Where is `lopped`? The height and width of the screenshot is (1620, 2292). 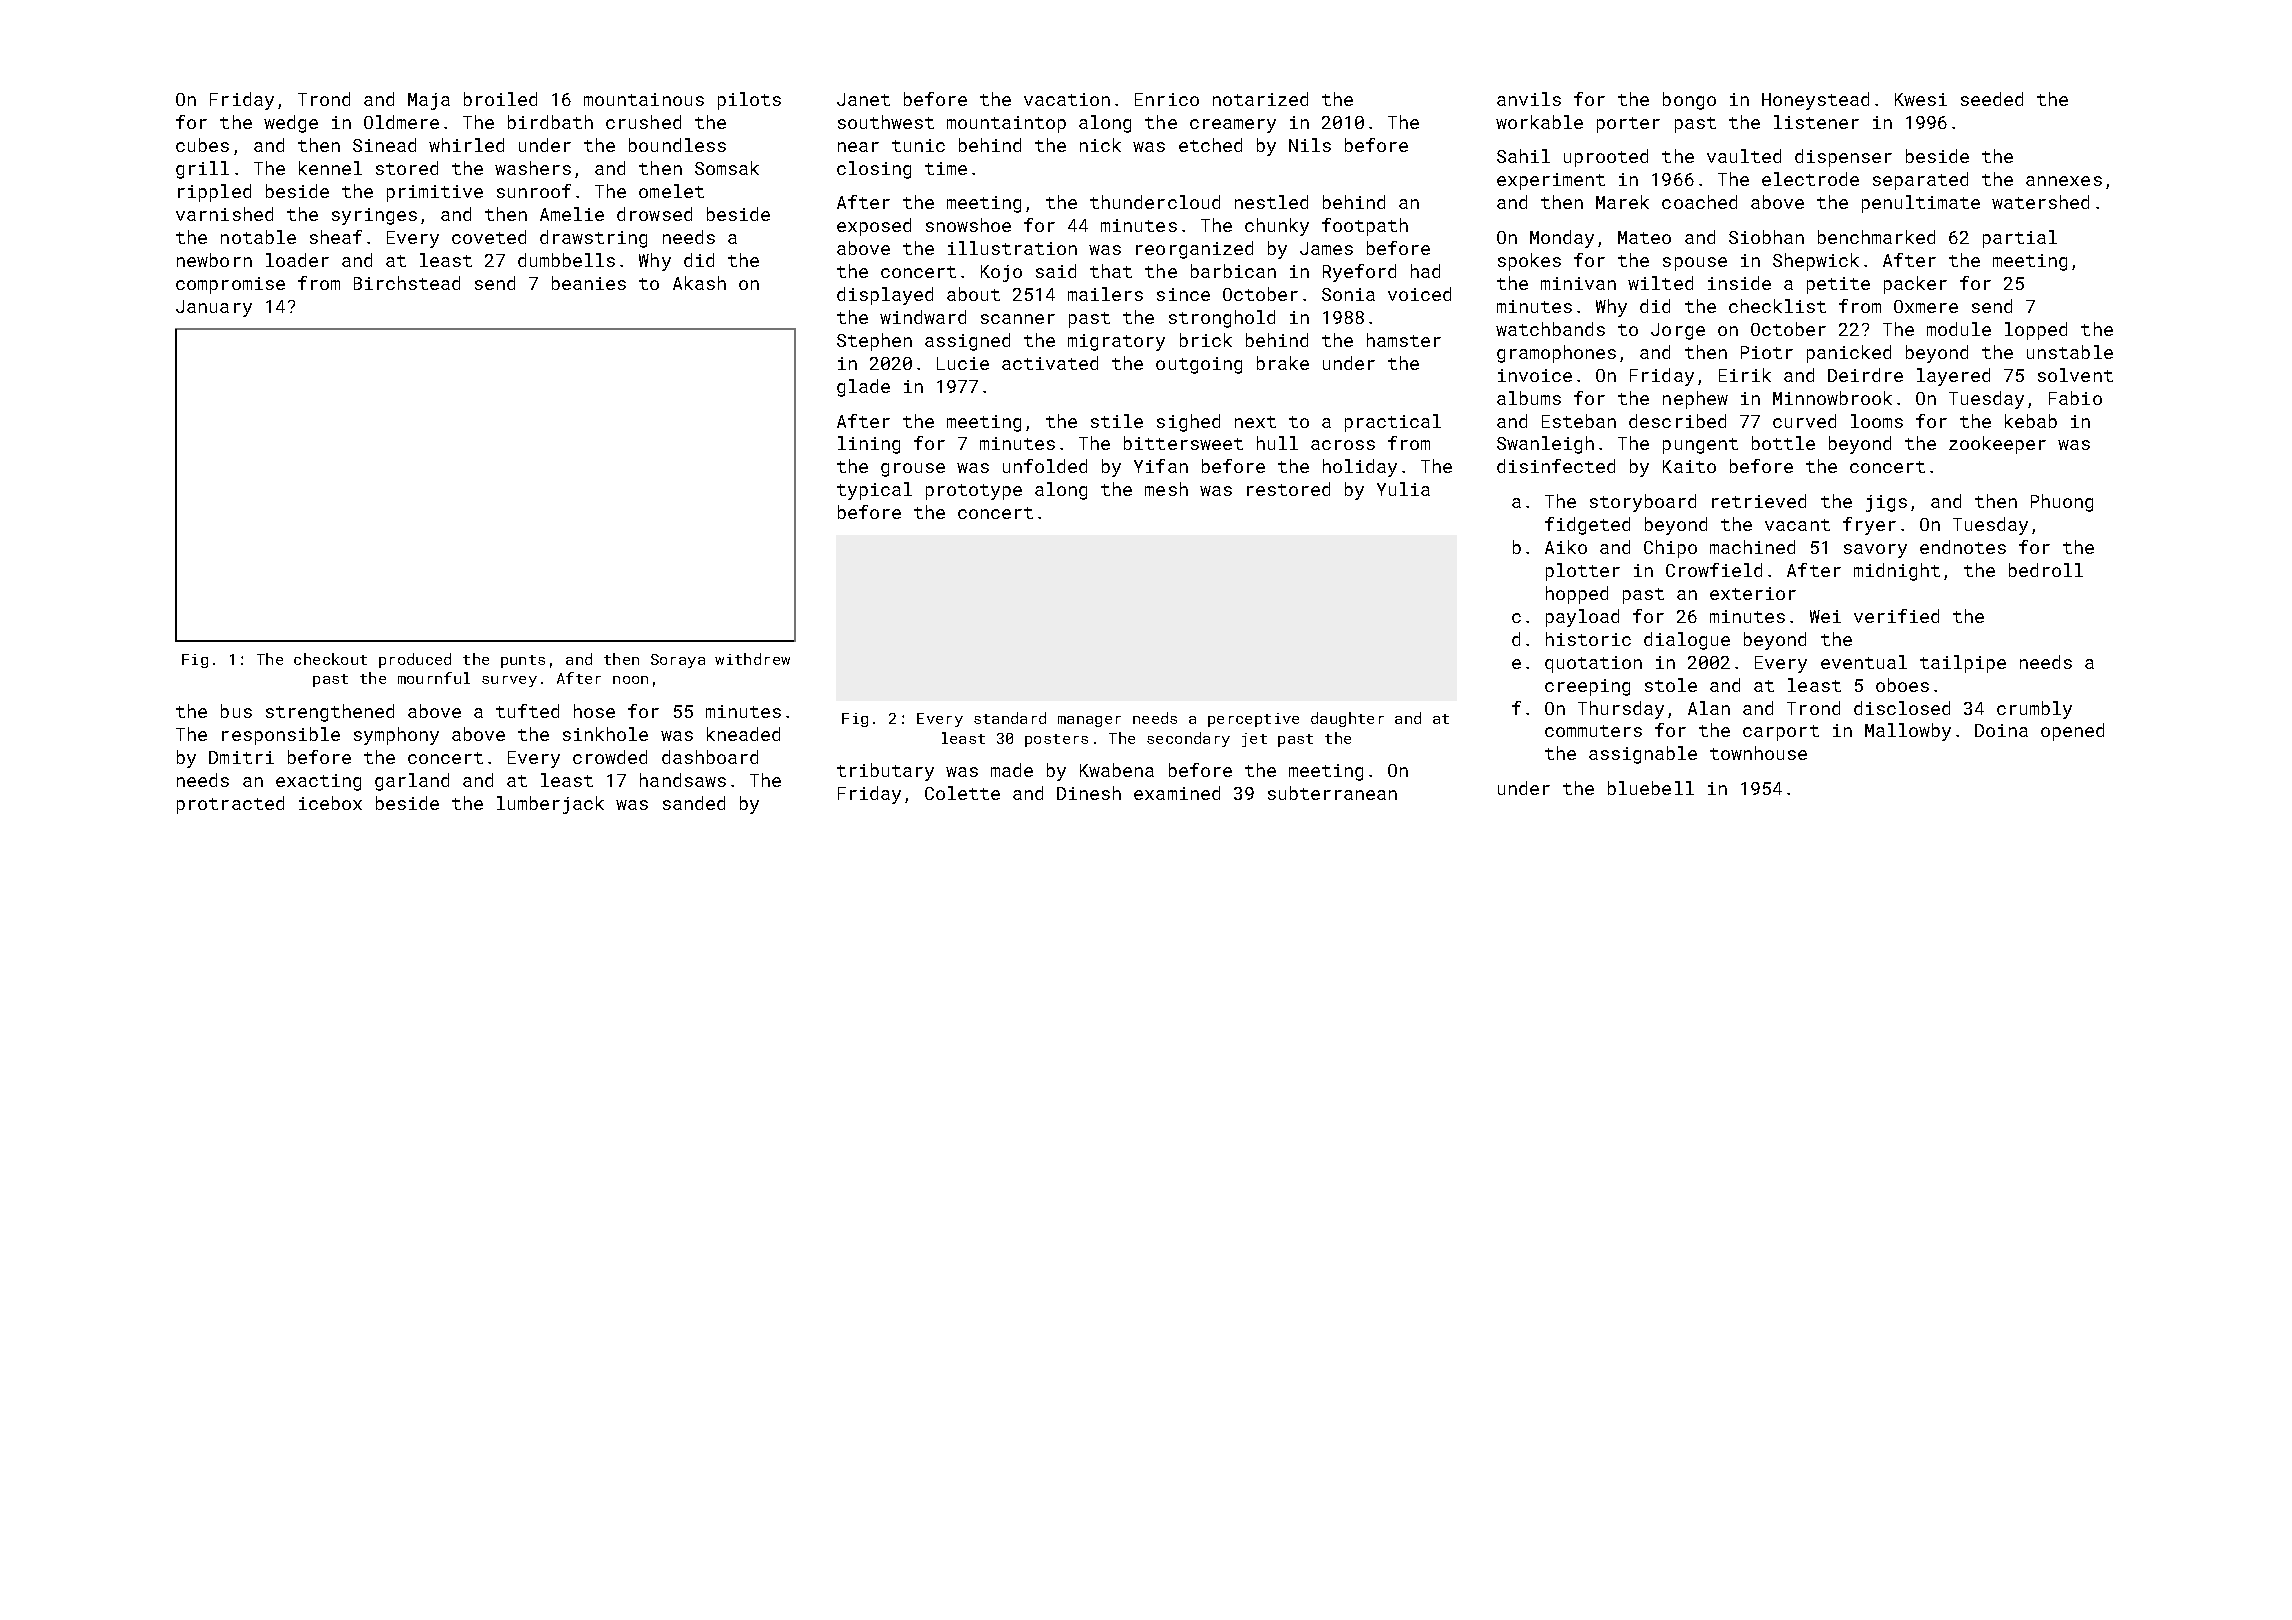
lopped is located at coordinates (2036, 331).
